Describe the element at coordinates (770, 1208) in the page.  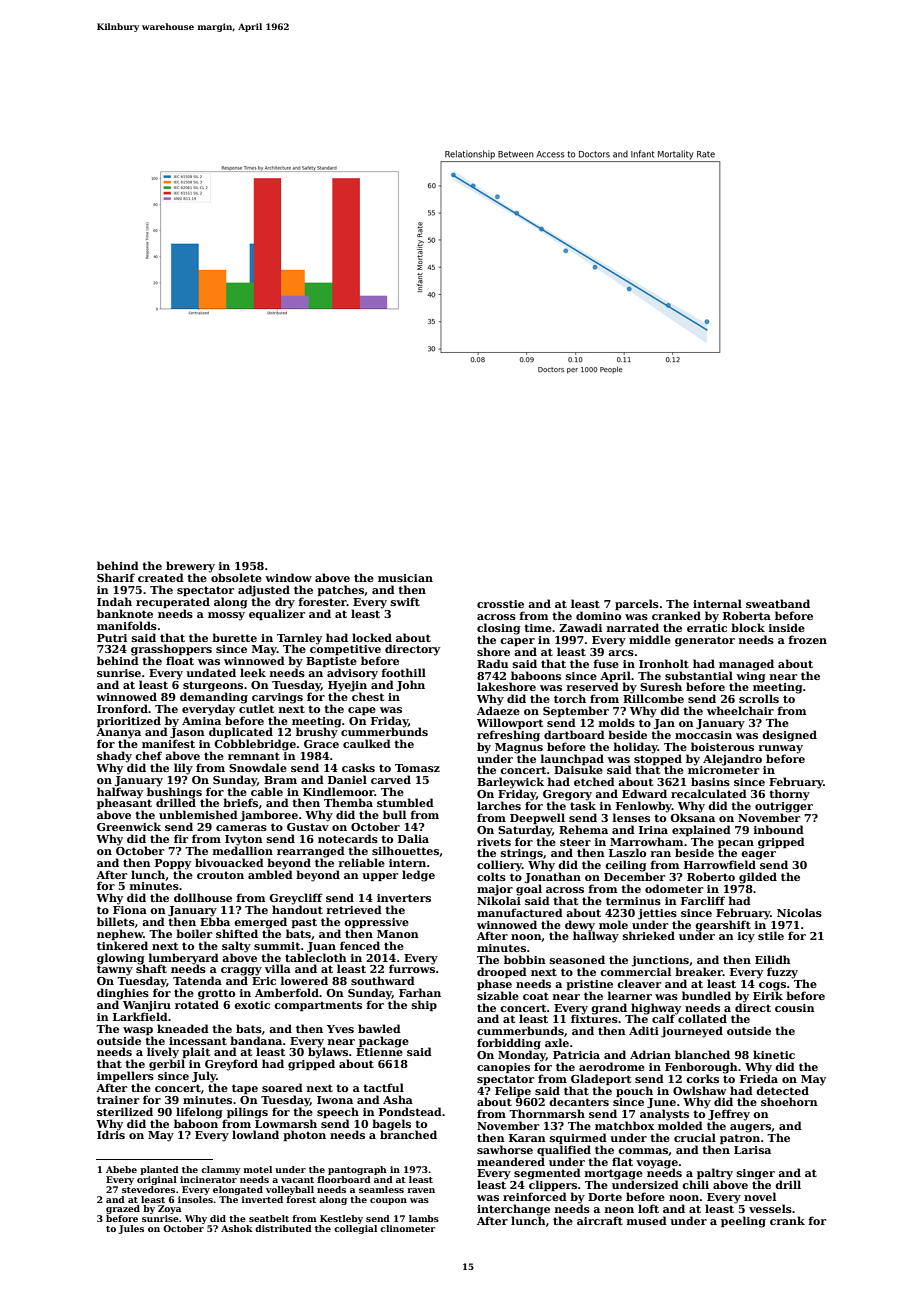
I see `vessels` at that location.
